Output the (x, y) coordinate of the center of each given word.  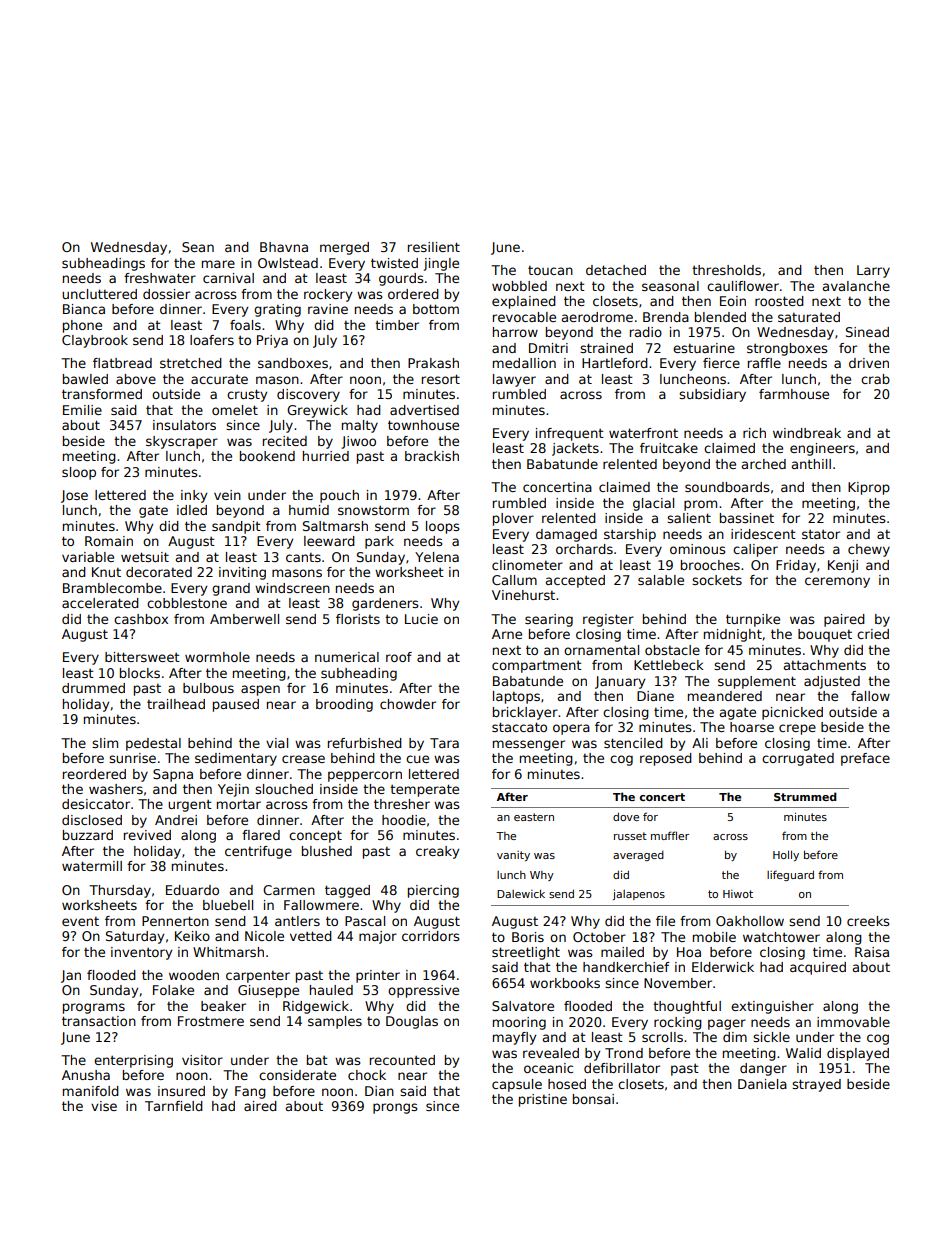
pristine (543, 1100)
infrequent (570, 434)
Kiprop (869, 488)
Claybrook (95, 341)
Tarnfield (174, 1106)
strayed (816, 1085)
